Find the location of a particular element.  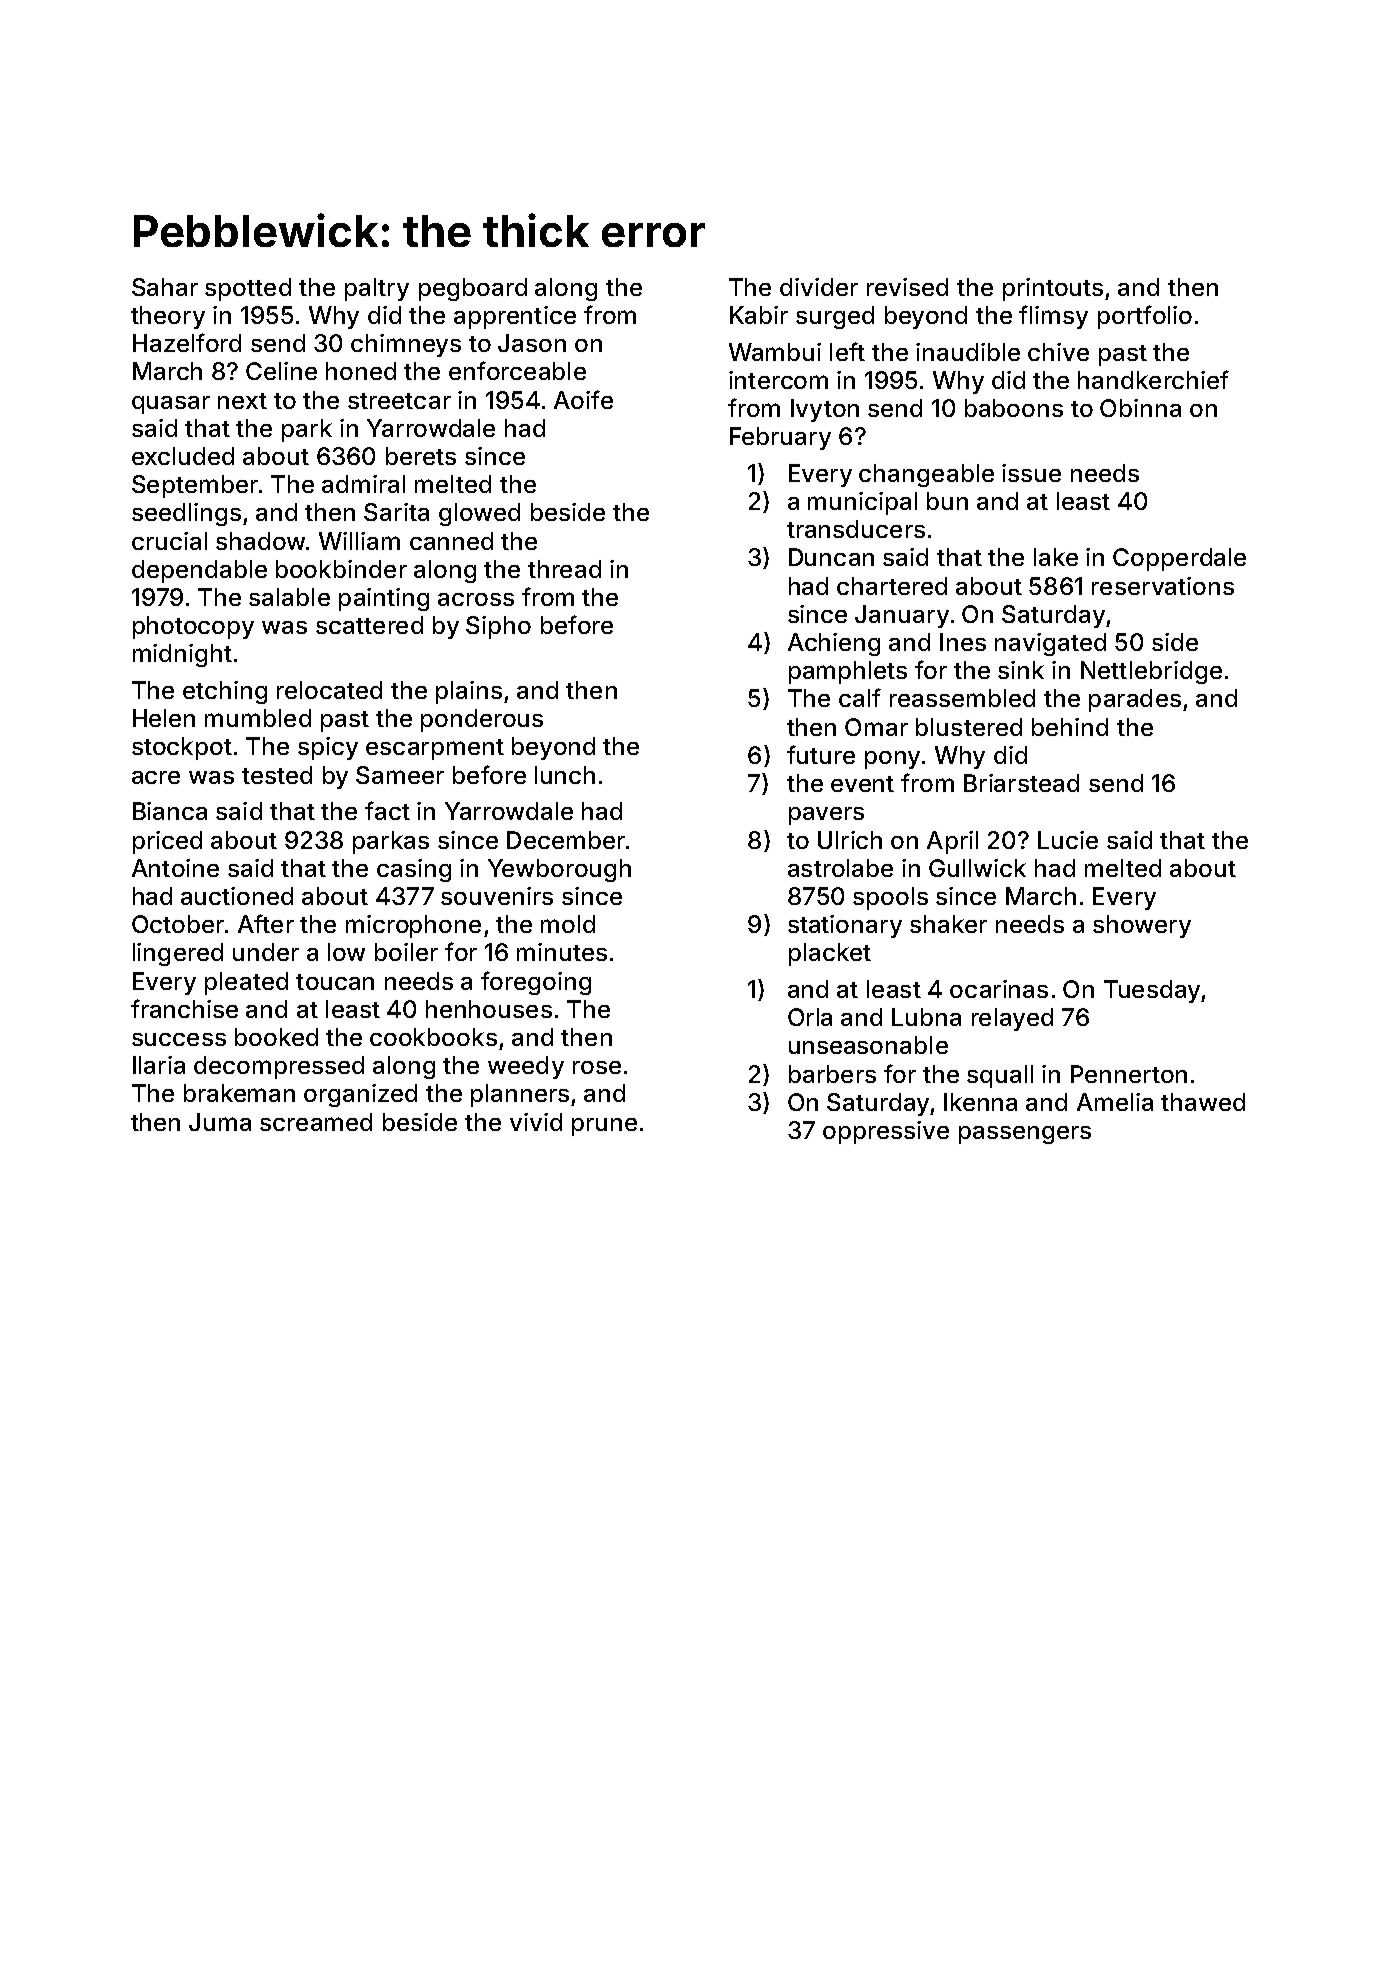

January is located at coordinates (902, 616).
